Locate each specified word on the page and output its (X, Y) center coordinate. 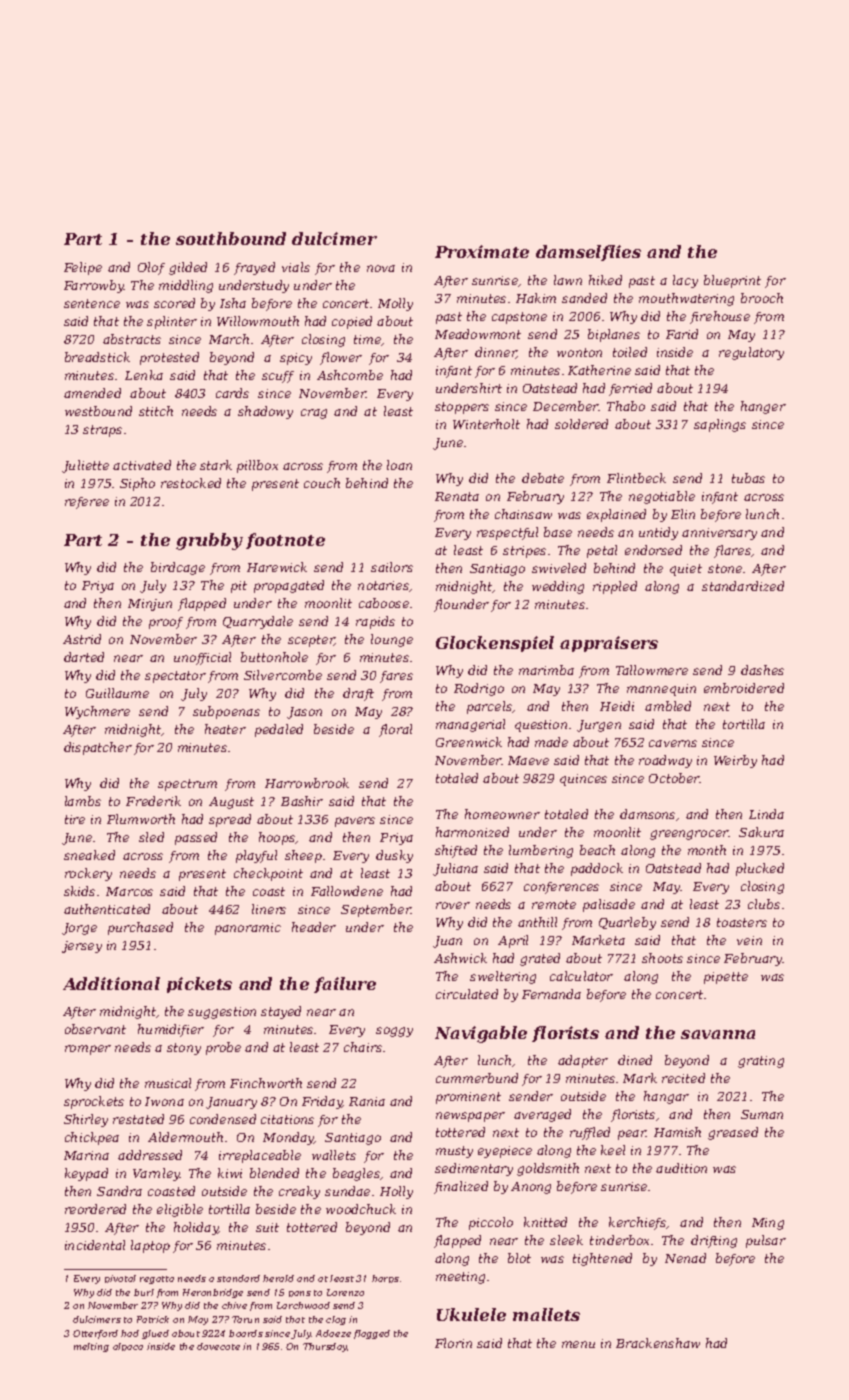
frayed (254, 268)
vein (749, 940)
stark (216, 465)
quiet (686, 570)
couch (322, 483)
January (231, 1103)
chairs (363, 1047)
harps (385, 1279)
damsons (647, 814)
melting (91, 1347)
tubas (748, 478)
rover (453, 905)
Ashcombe (350, 375)
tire (75, 819)
